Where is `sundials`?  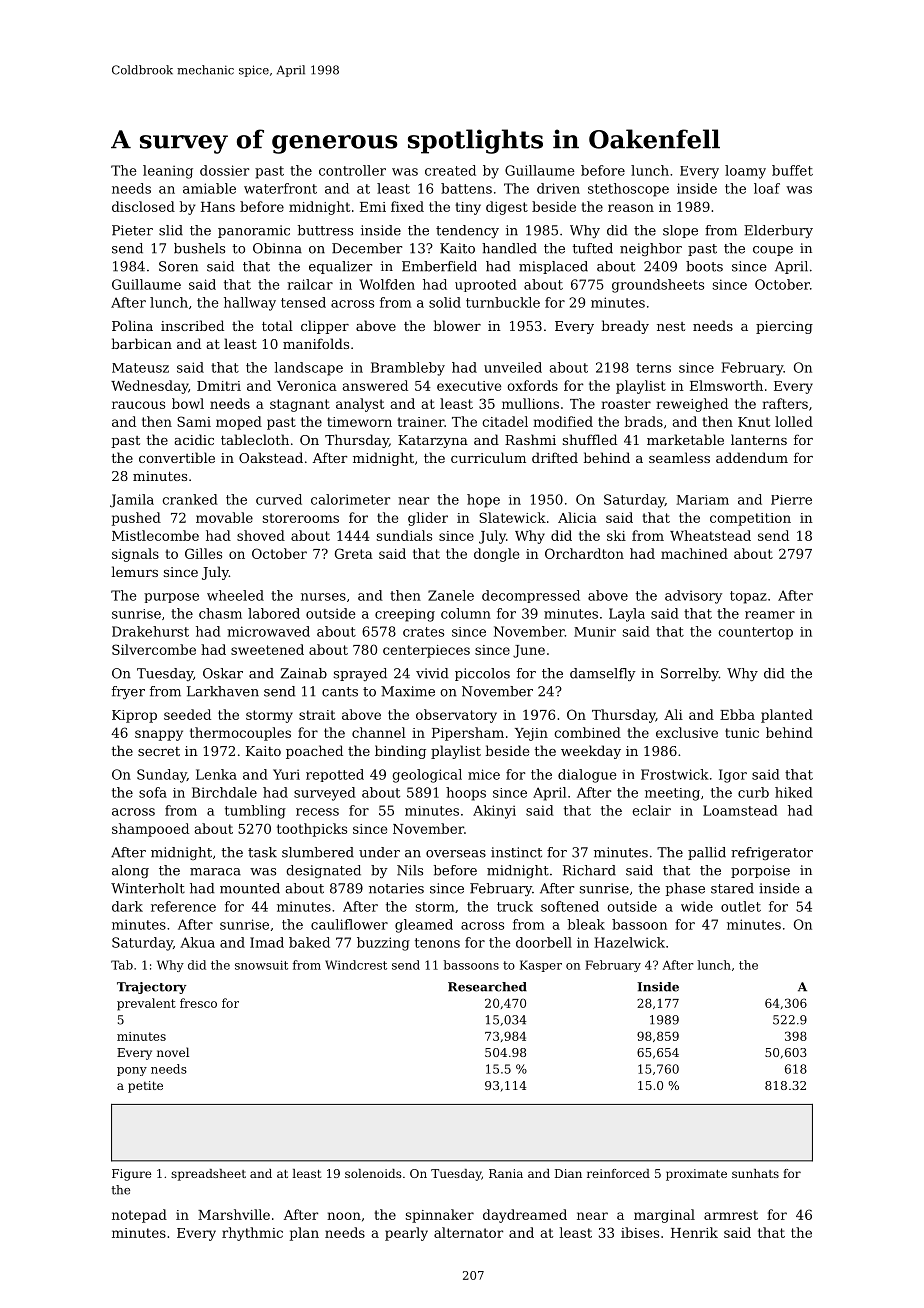
sundials is located at coordinates (404, 535).
